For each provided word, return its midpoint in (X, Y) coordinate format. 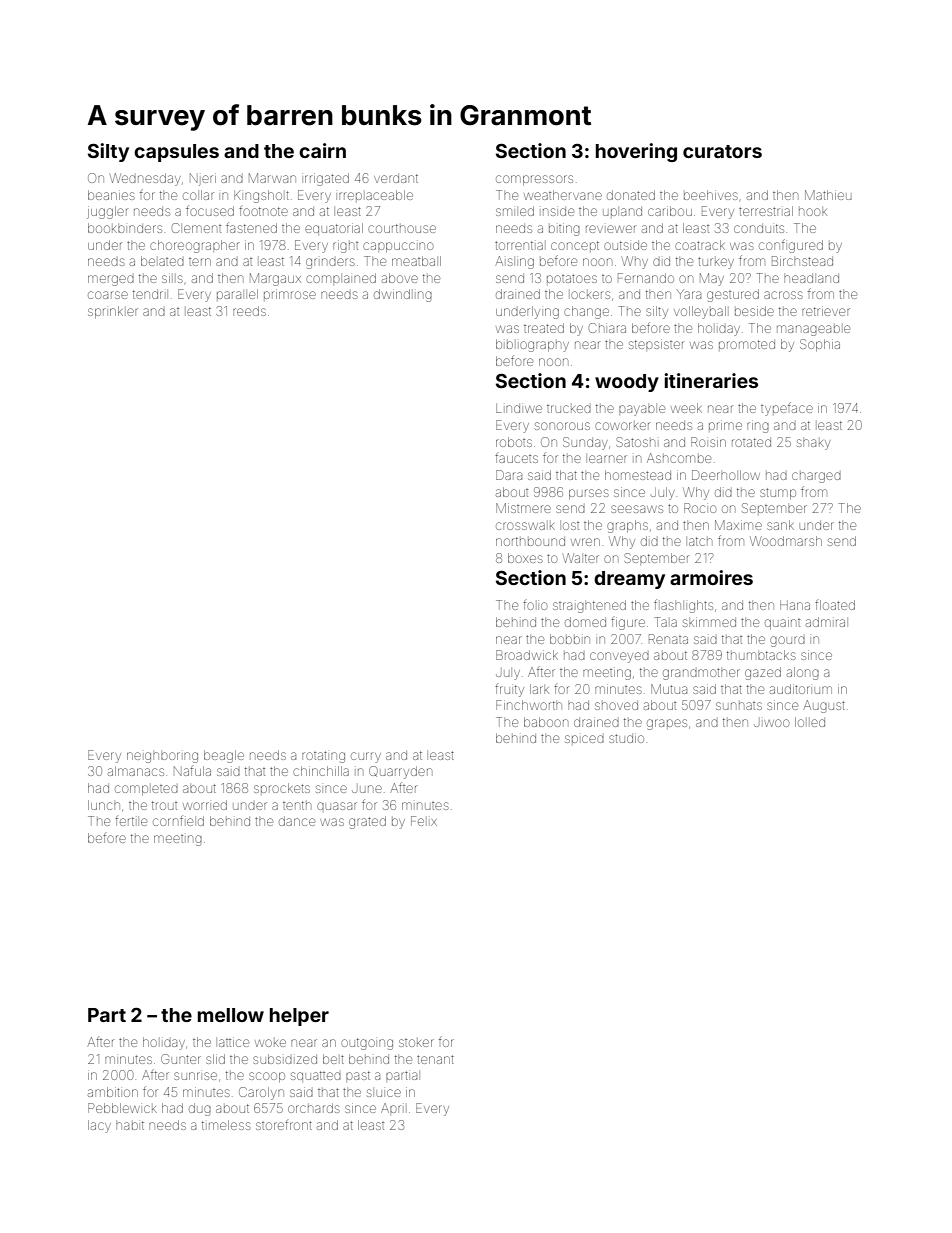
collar (198, 195)
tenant (435, 1059)
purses (589, 494)
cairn (322, 150)
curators (722, 151)
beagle (224, 756)
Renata (668, 639)
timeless (226, 1125)
